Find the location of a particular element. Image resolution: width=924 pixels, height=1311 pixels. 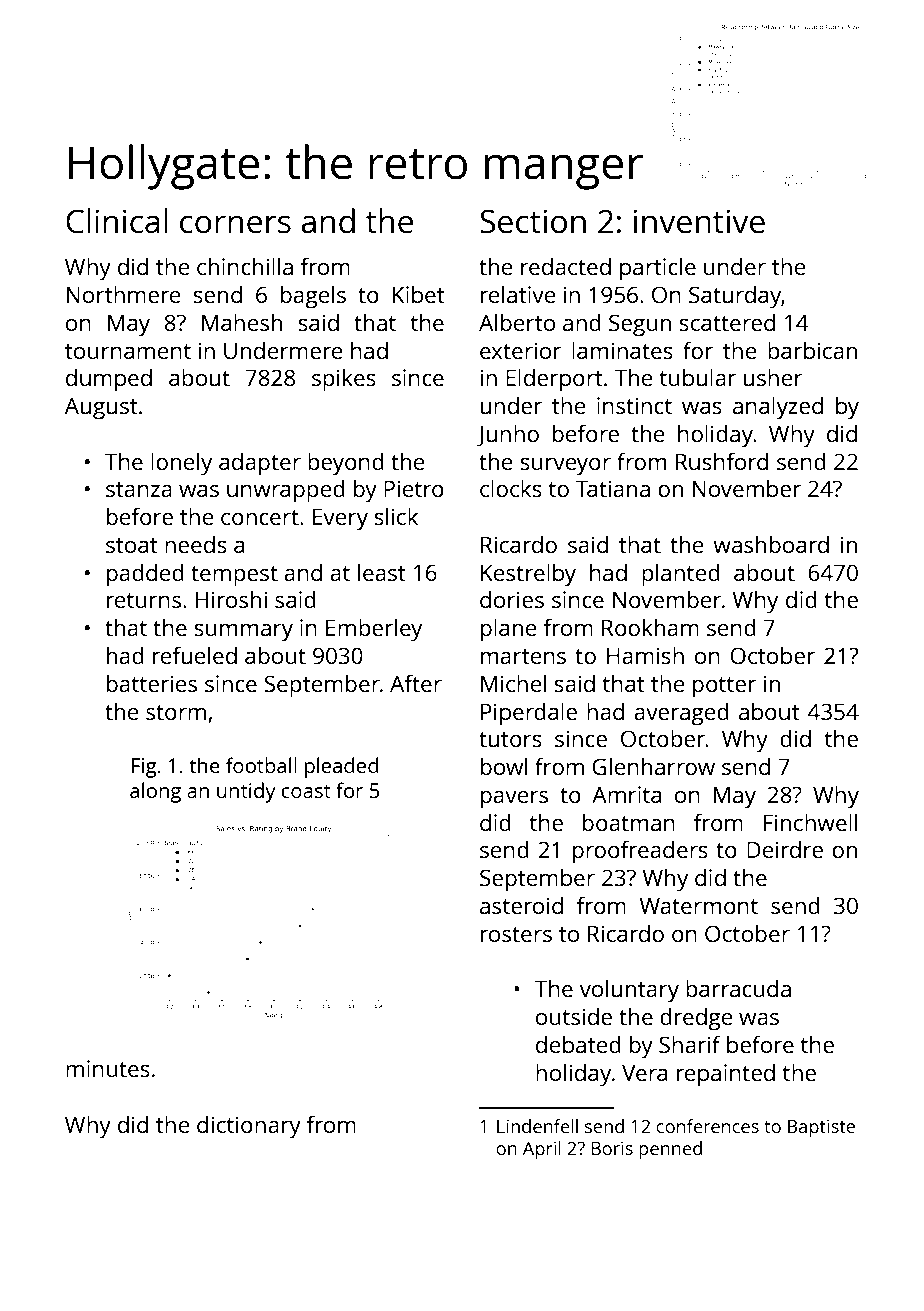

Finchwell is located at coordinates (810, 822).
